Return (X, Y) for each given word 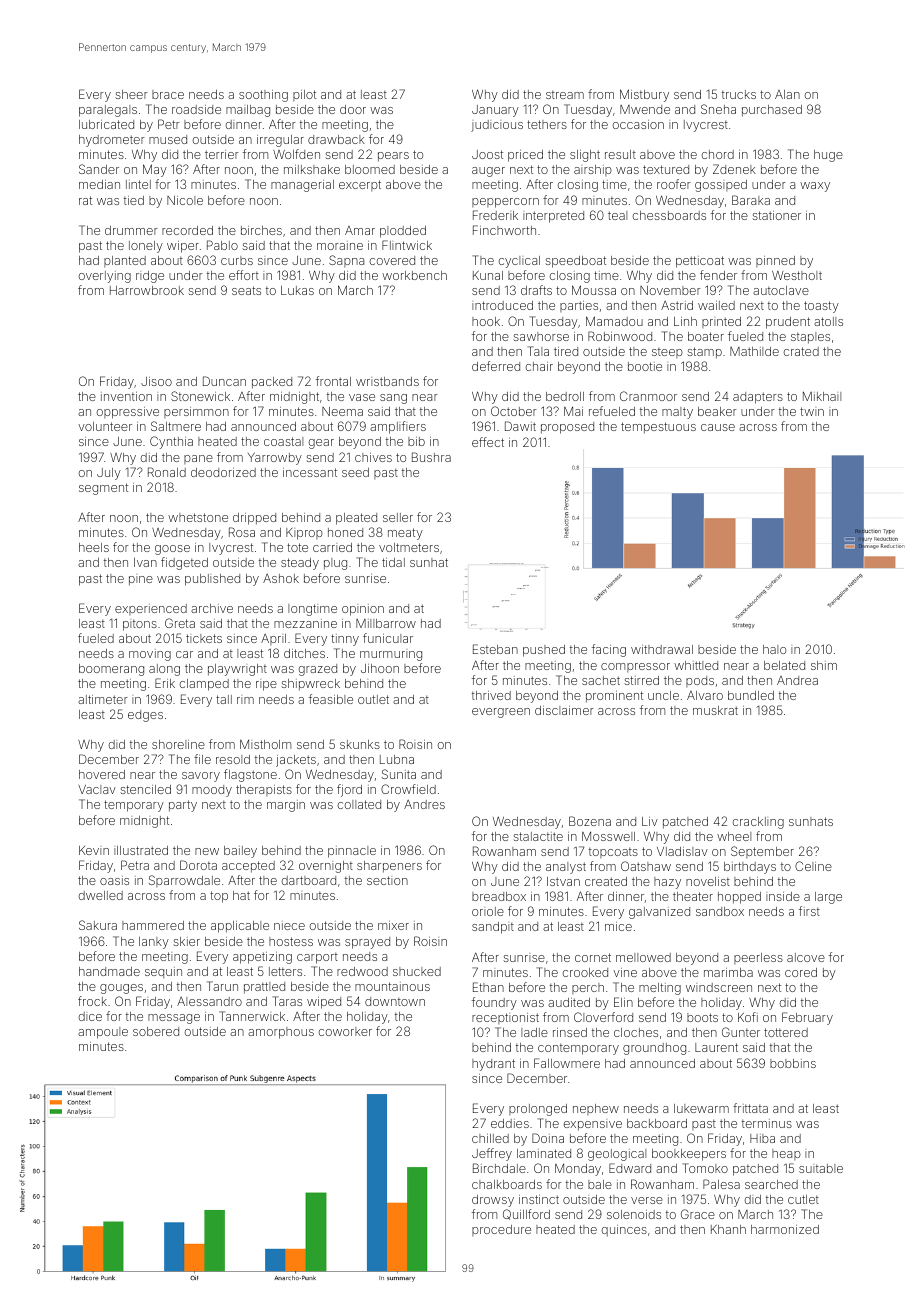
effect (488, 442)
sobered (156, 1031)
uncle (663, 695)
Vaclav (97, 789)
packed (272, 383)
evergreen (501, 713)
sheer (131, 94)
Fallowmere (567, 1063)
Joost (487, 154)
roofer (674, 184)
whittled (696, 665)
